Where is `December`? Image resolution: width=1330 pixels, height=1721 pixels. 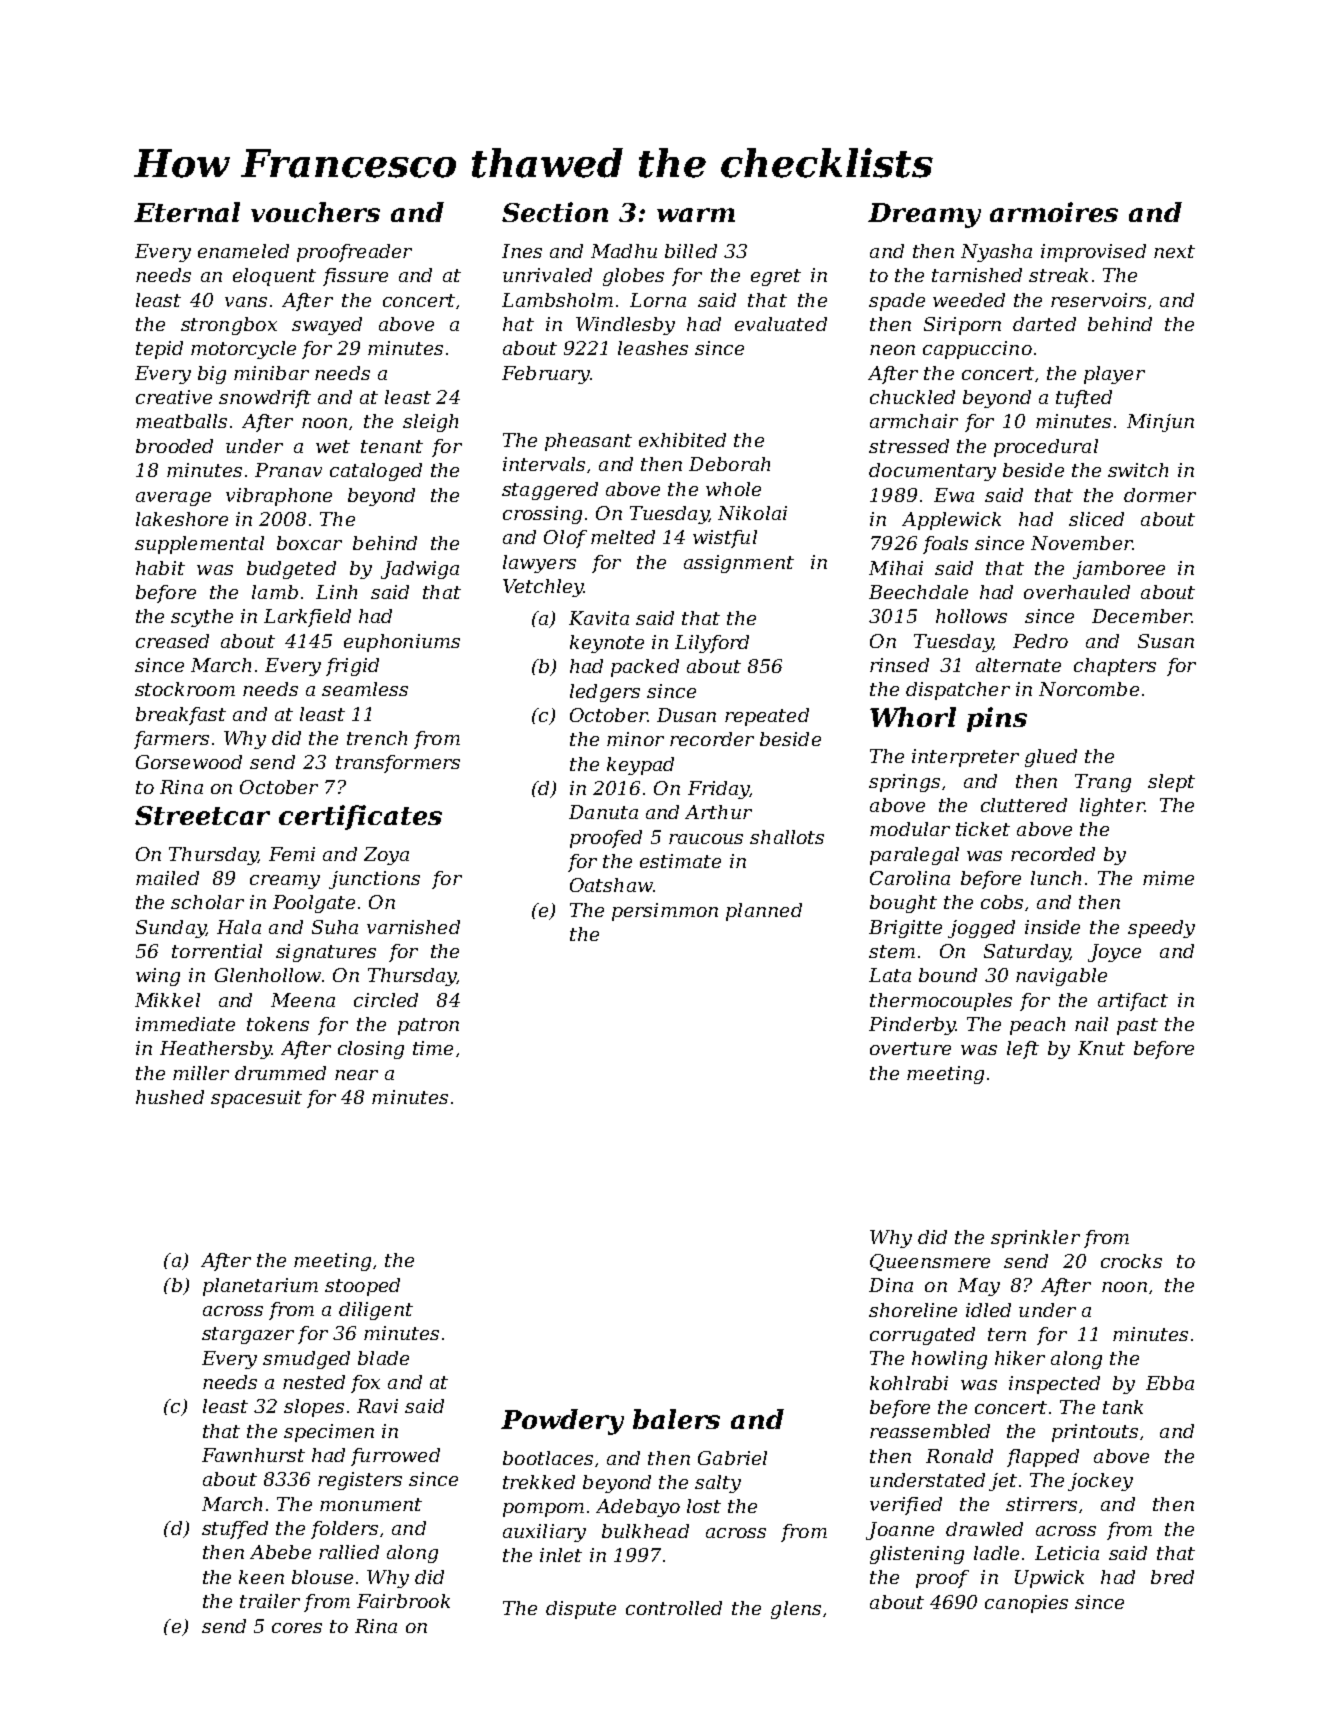 December is located at coordinates (1141, 616).
